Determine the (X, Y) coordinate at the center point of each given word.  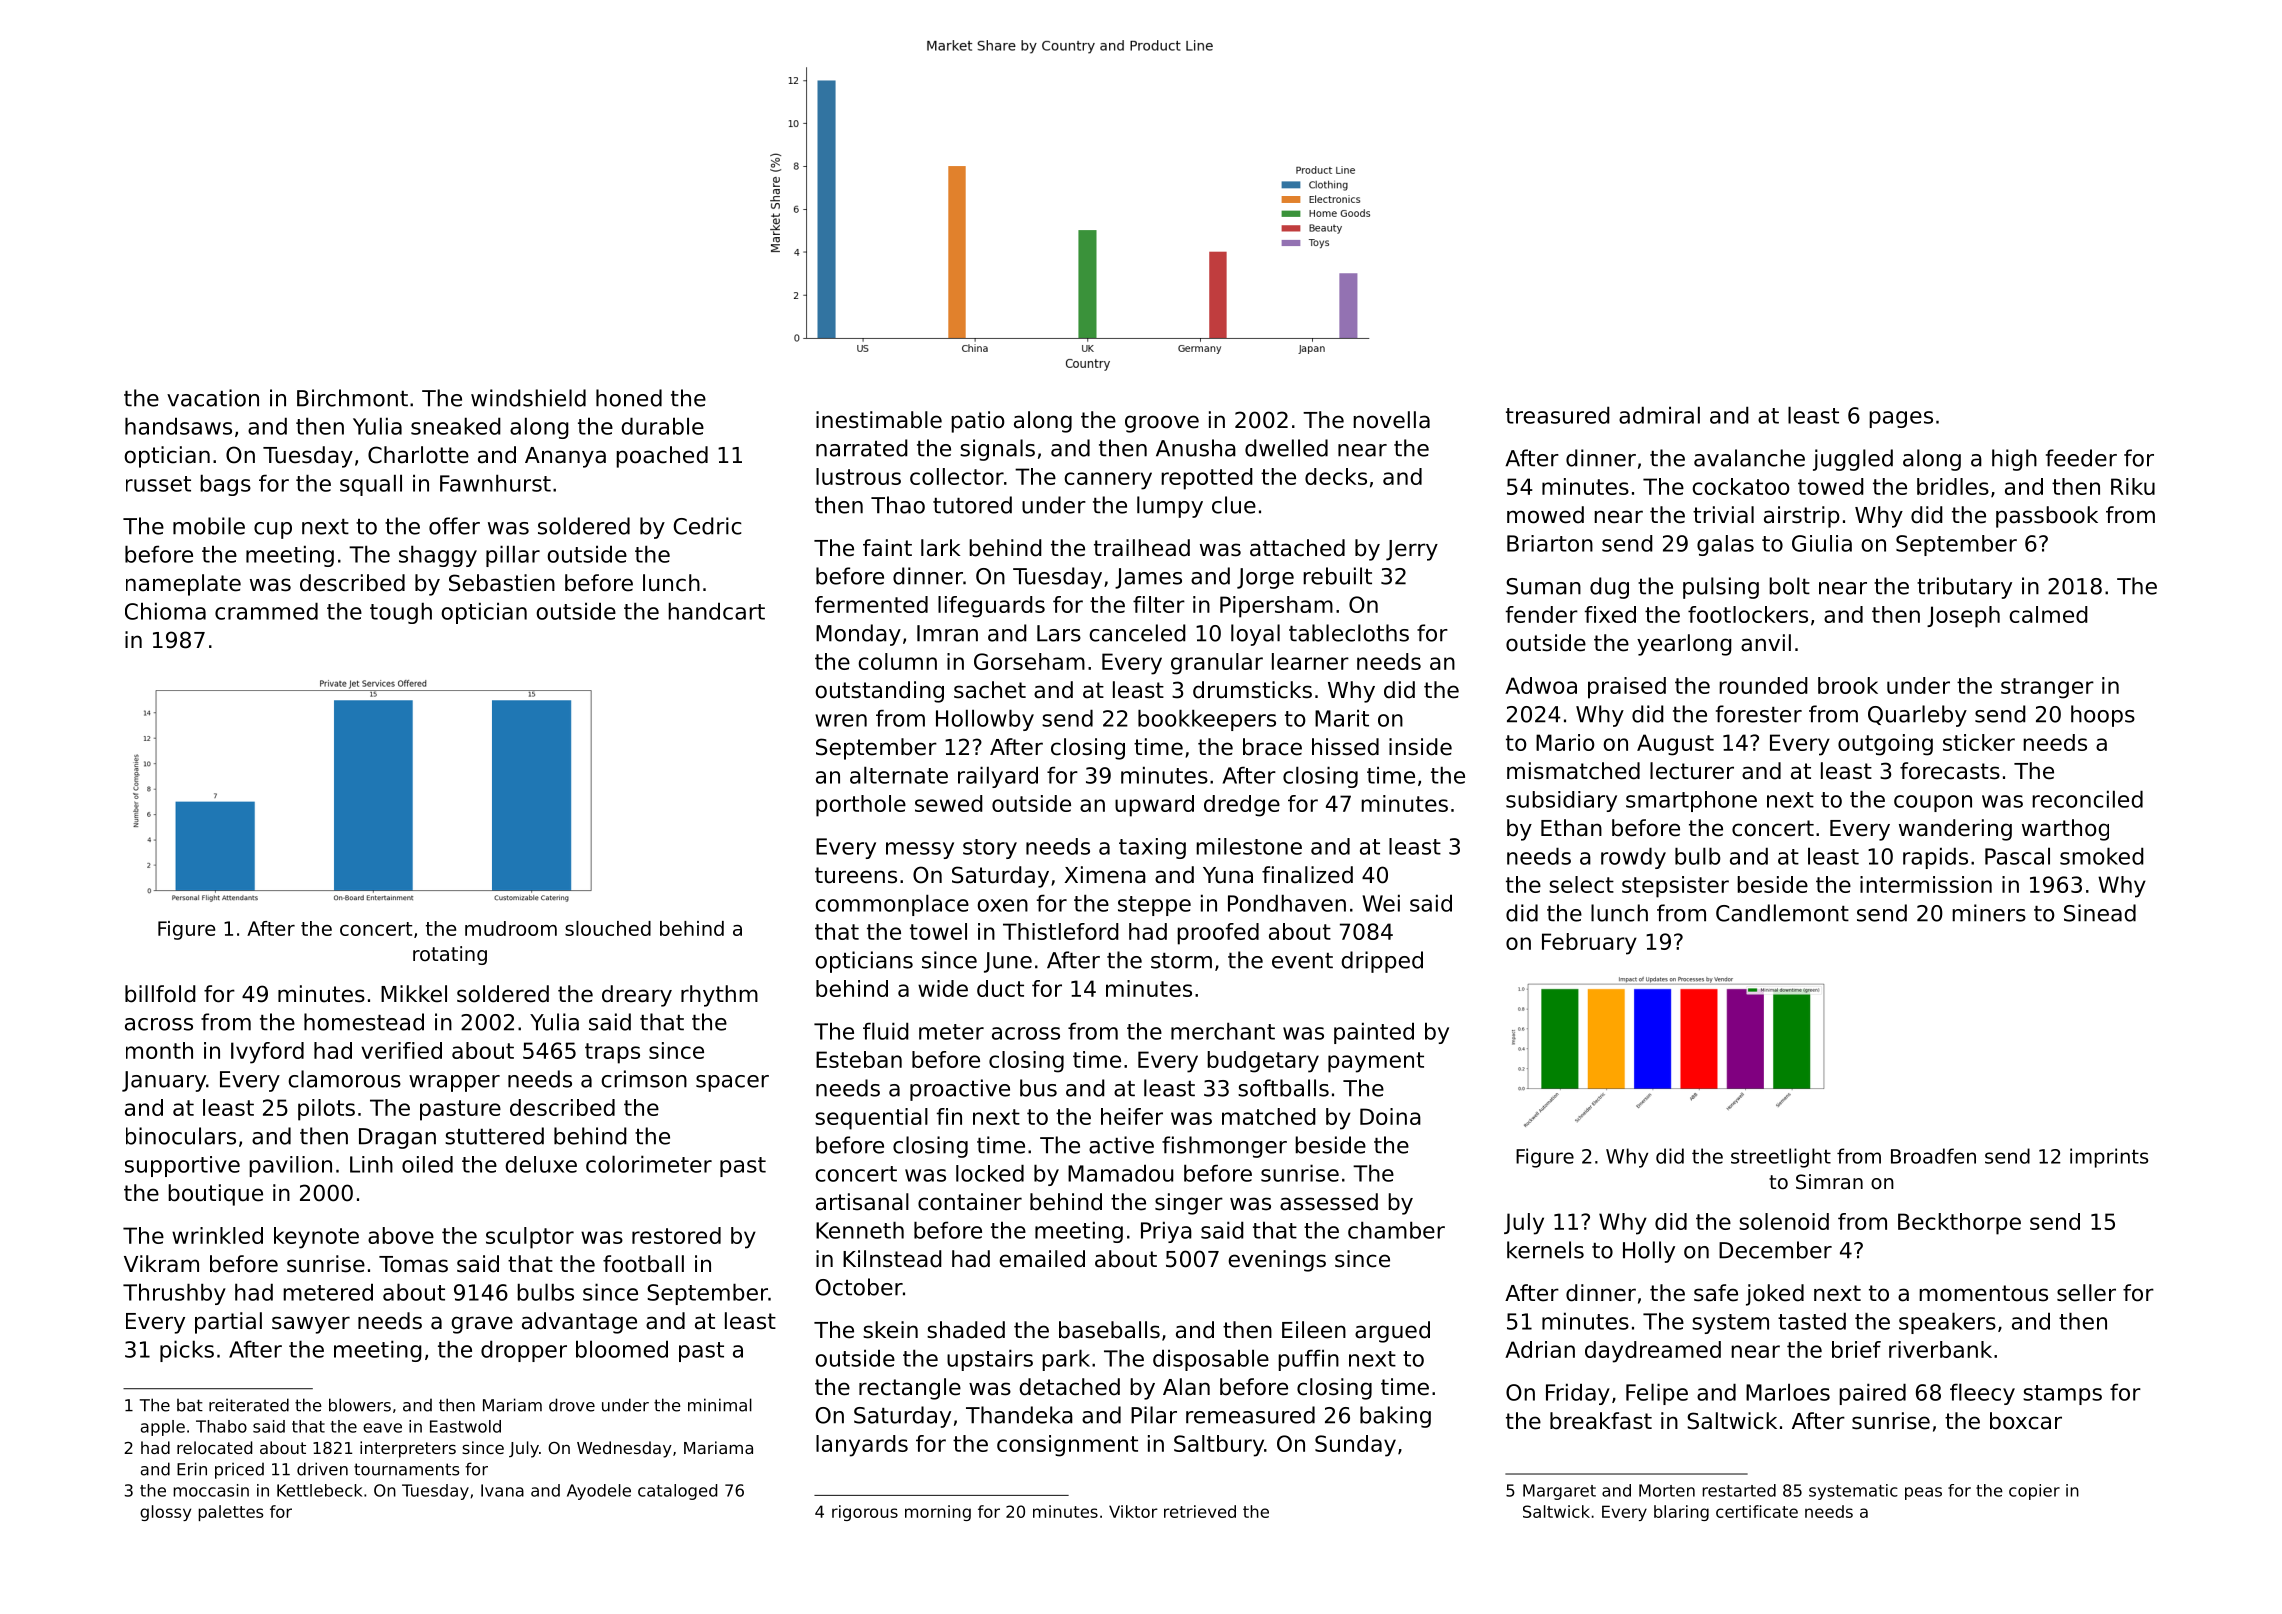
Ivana (502, 1490)
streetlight (1781, 1158)
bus (1038, 1088)
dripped (1382, 962)
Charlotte (418, 455)
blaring (1681, 1513)
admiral (1659, 415)
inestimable (879, 420)
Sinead (2100, 913)
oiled (427, 1164)
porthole (861, 806)
